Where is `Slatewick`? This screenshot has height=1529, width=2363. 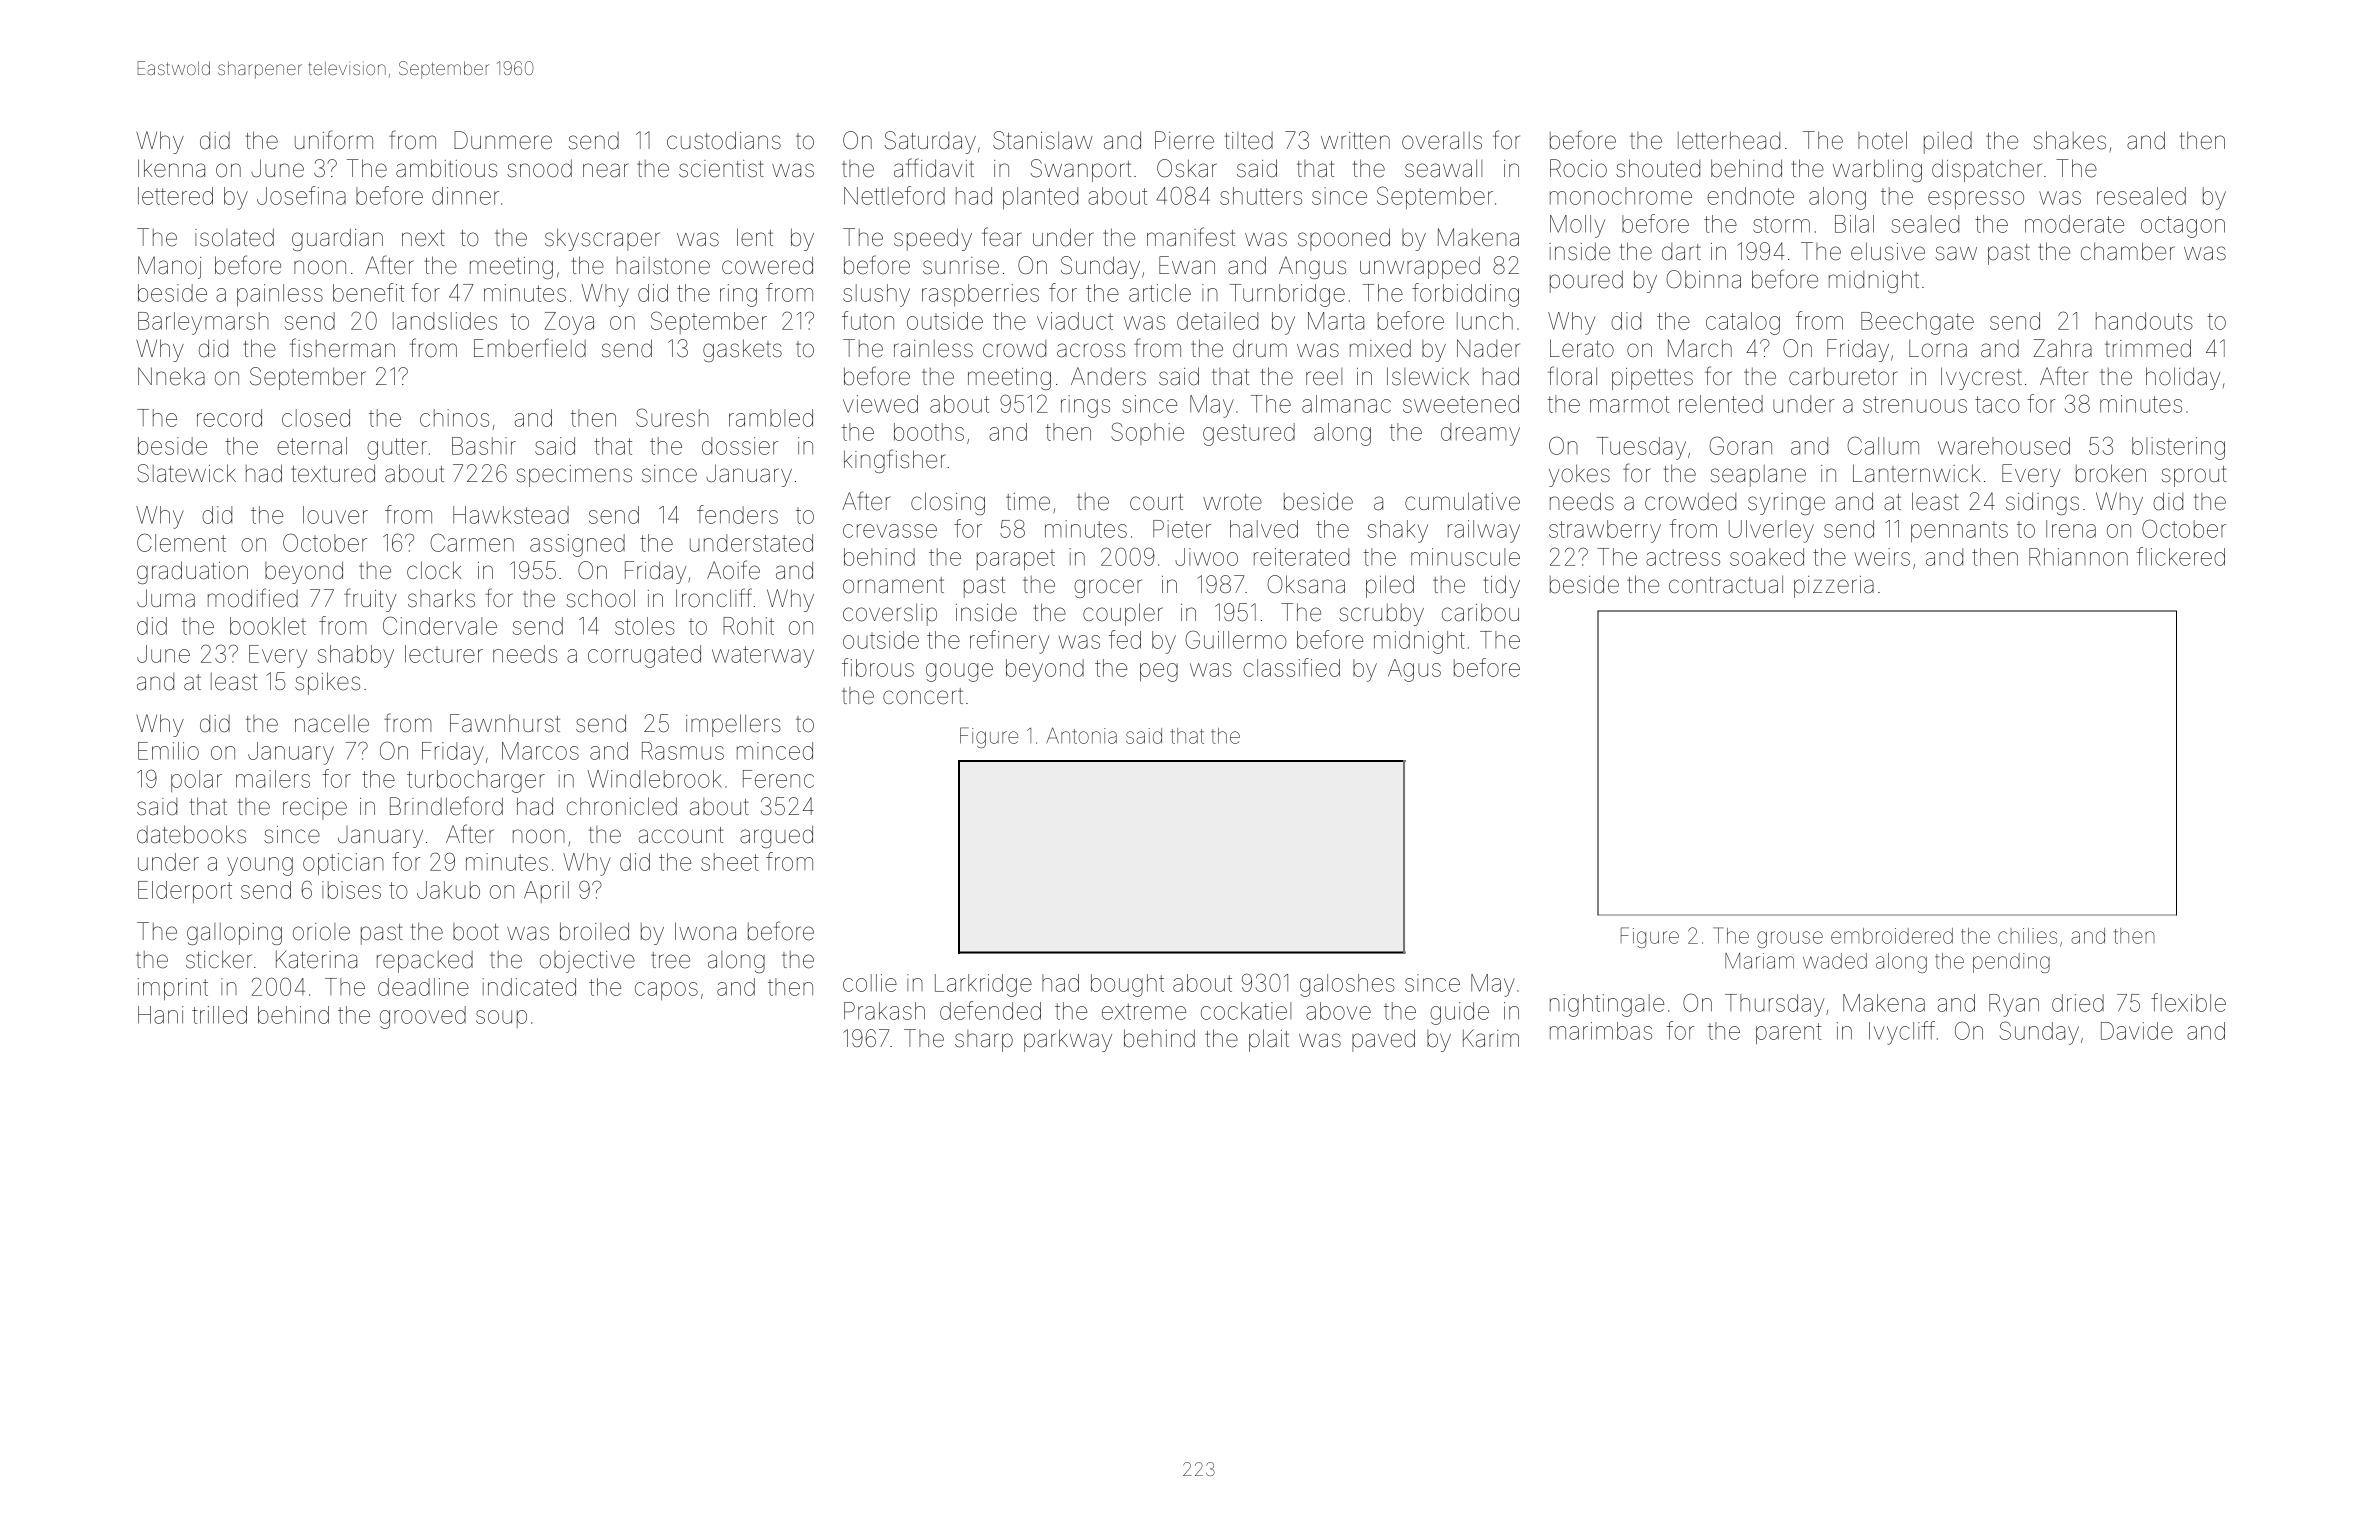
Slatewick is located at coordinates (186, 473).
